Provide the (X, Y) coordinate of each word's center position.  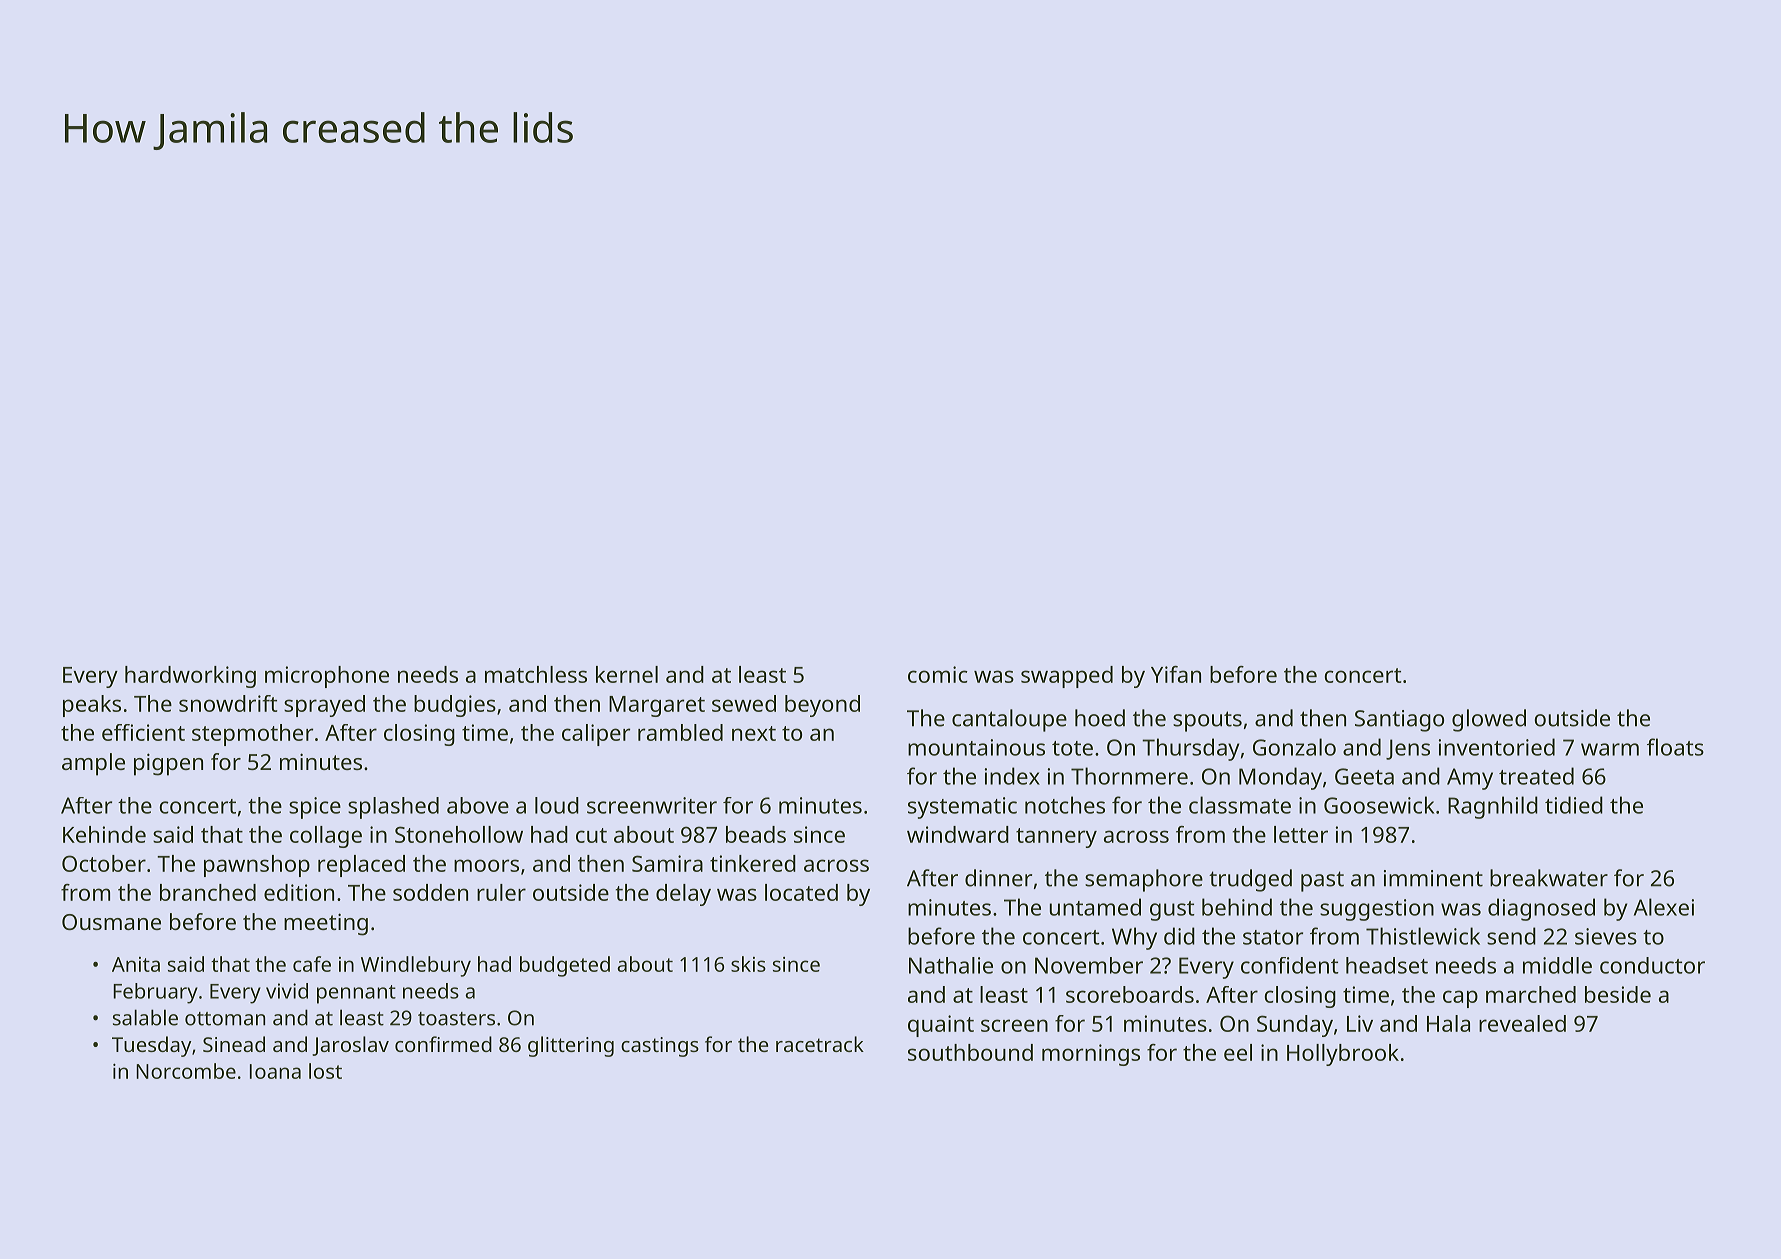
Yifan (1176, 674)
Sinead (234, 1044)
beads (756, 834)
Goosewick (1379, 805)
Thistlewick (1423, 936)
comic (938, 674)
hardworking (190, 677)
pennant (356, 994)
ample (93, 764)
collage (326, 837)
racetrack (820, 1044)
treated (1536, 776)
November (1089, 965)
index (1012, 776)
